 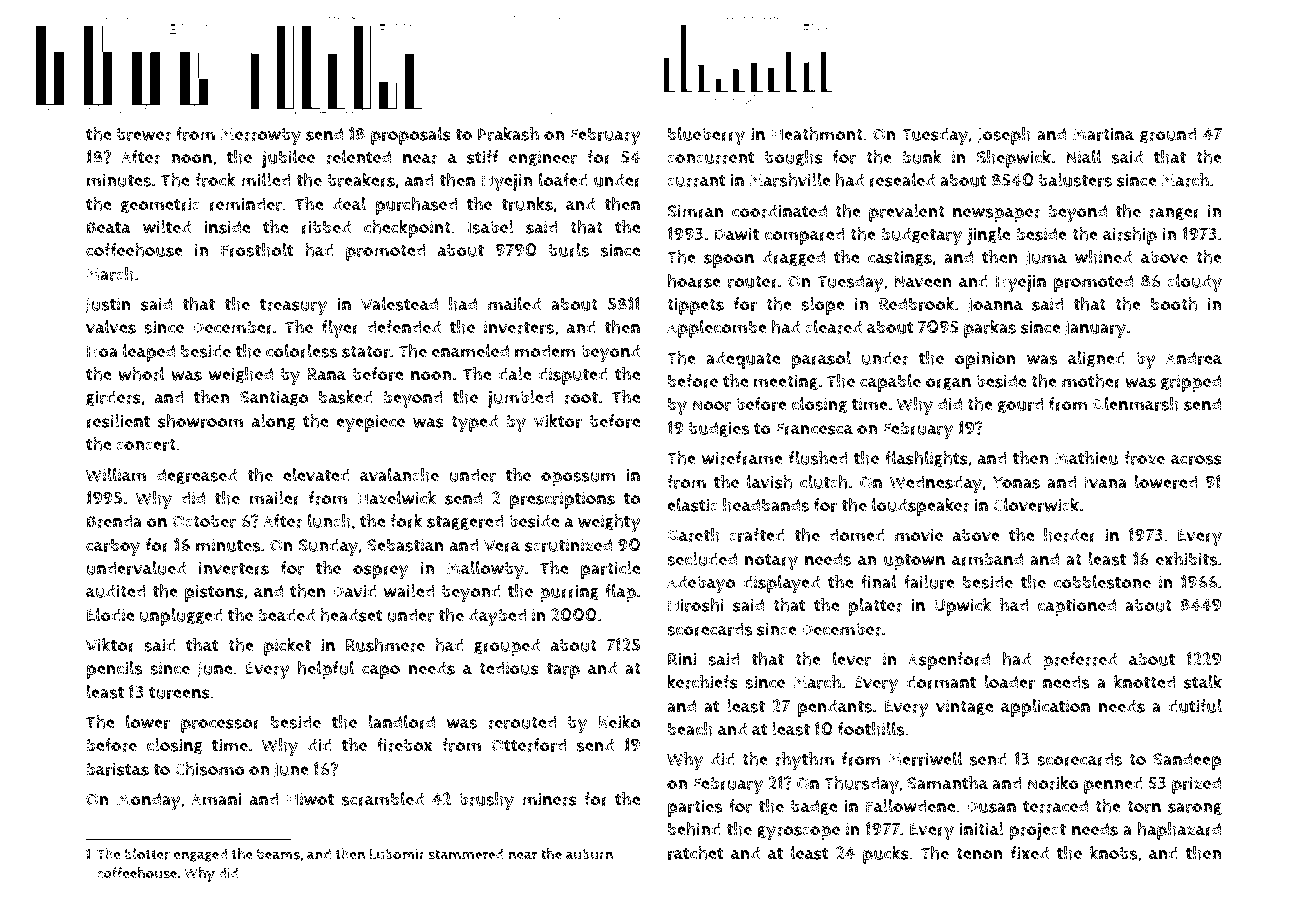 What do you see at coordinates (1186, 559) in the screenshot?
I see `exhibits` at bounding box center [1186, 559].
